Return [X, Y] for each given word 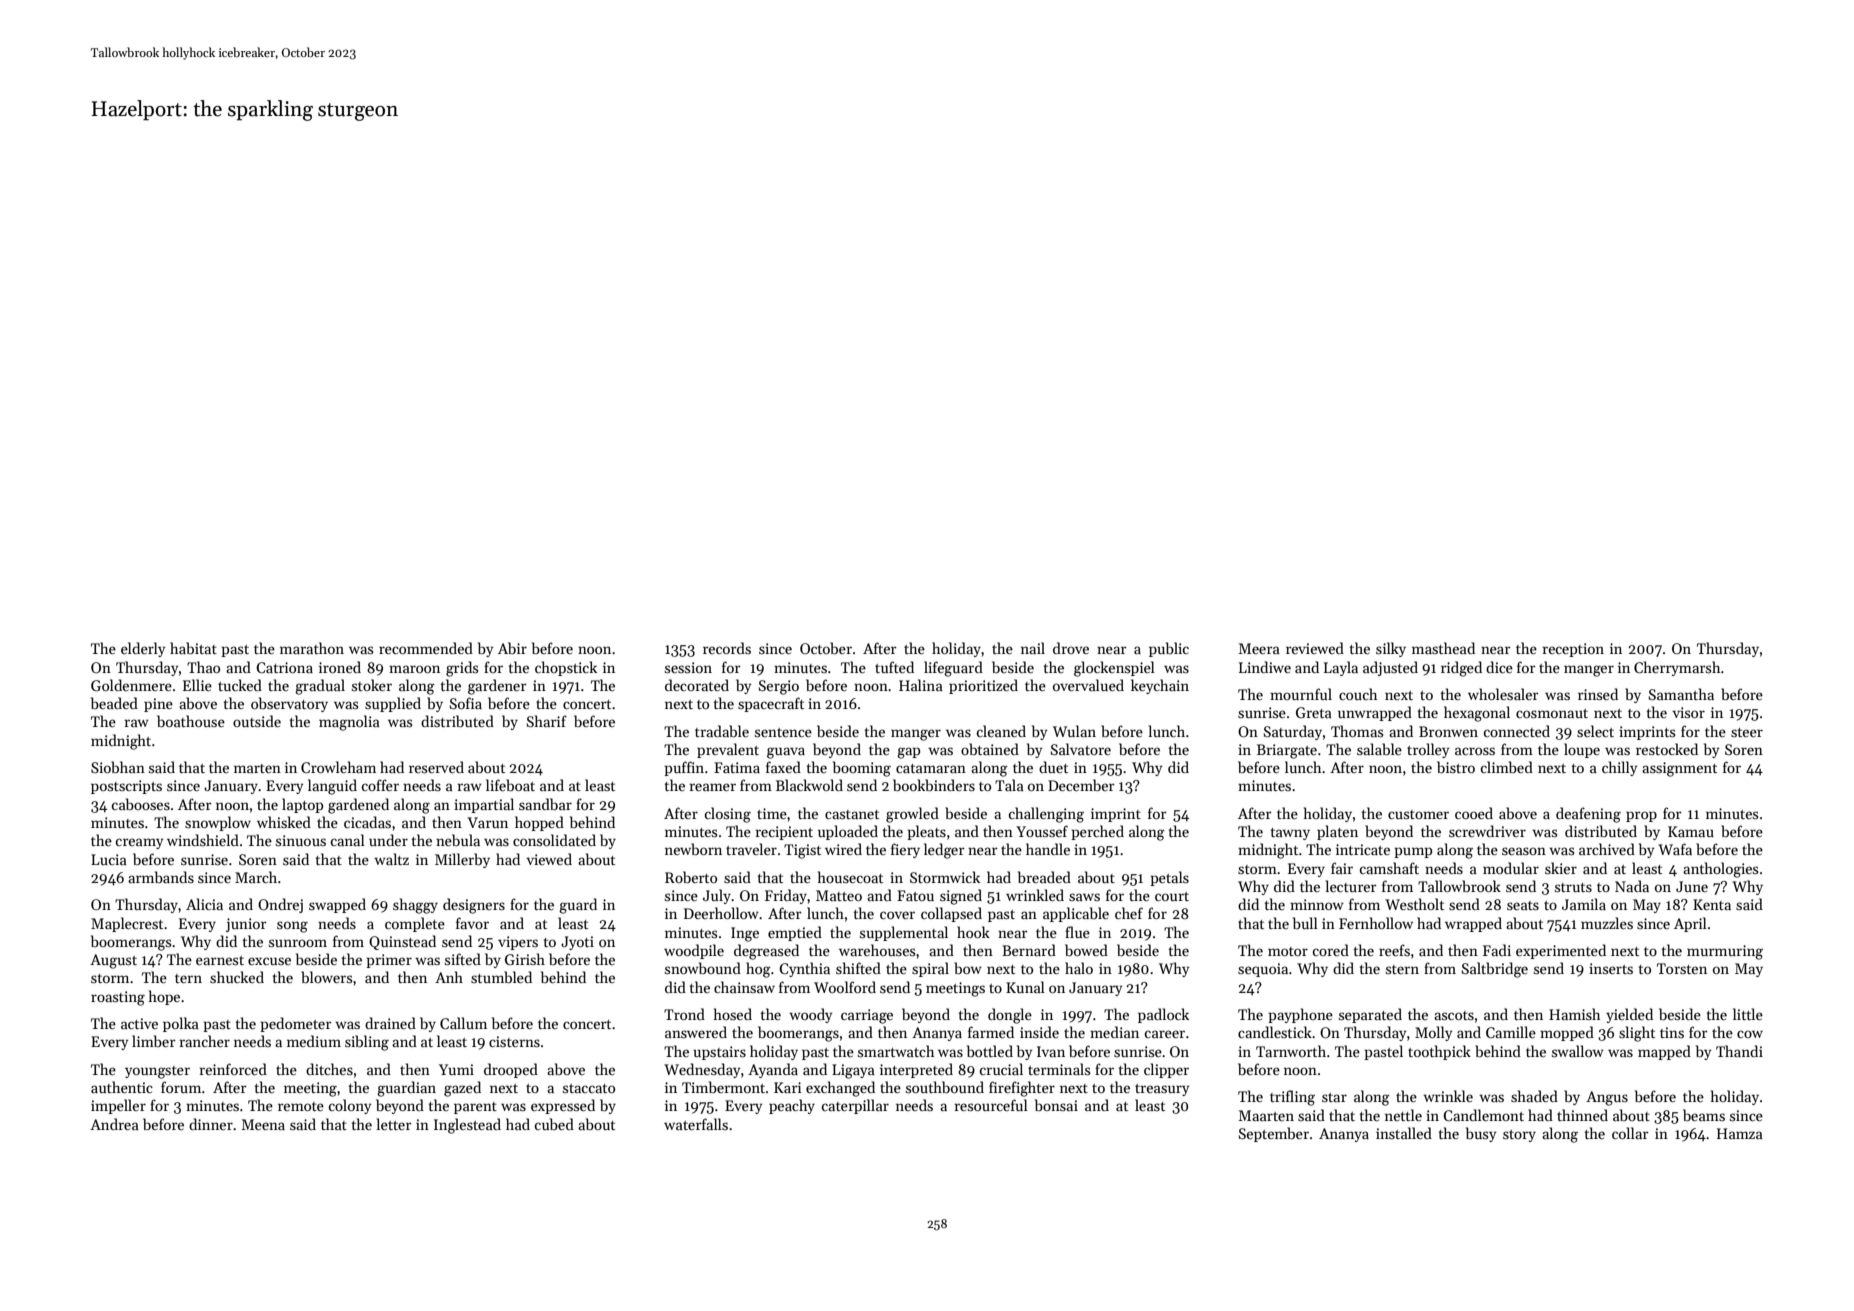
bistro [1456, 767]
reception [1573, 650]
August [113, 961]
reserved [436, 767]
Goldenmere [131, 685]
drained [390, 1023]
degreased [766, 952]
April [1690, 924]
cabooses [141, 804]
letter [394, 1124]
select [1595, 731]
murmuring [1725, 952]
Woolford [845, 987]
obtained [990, 749]
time [772, 813]
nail [1033, 648]
